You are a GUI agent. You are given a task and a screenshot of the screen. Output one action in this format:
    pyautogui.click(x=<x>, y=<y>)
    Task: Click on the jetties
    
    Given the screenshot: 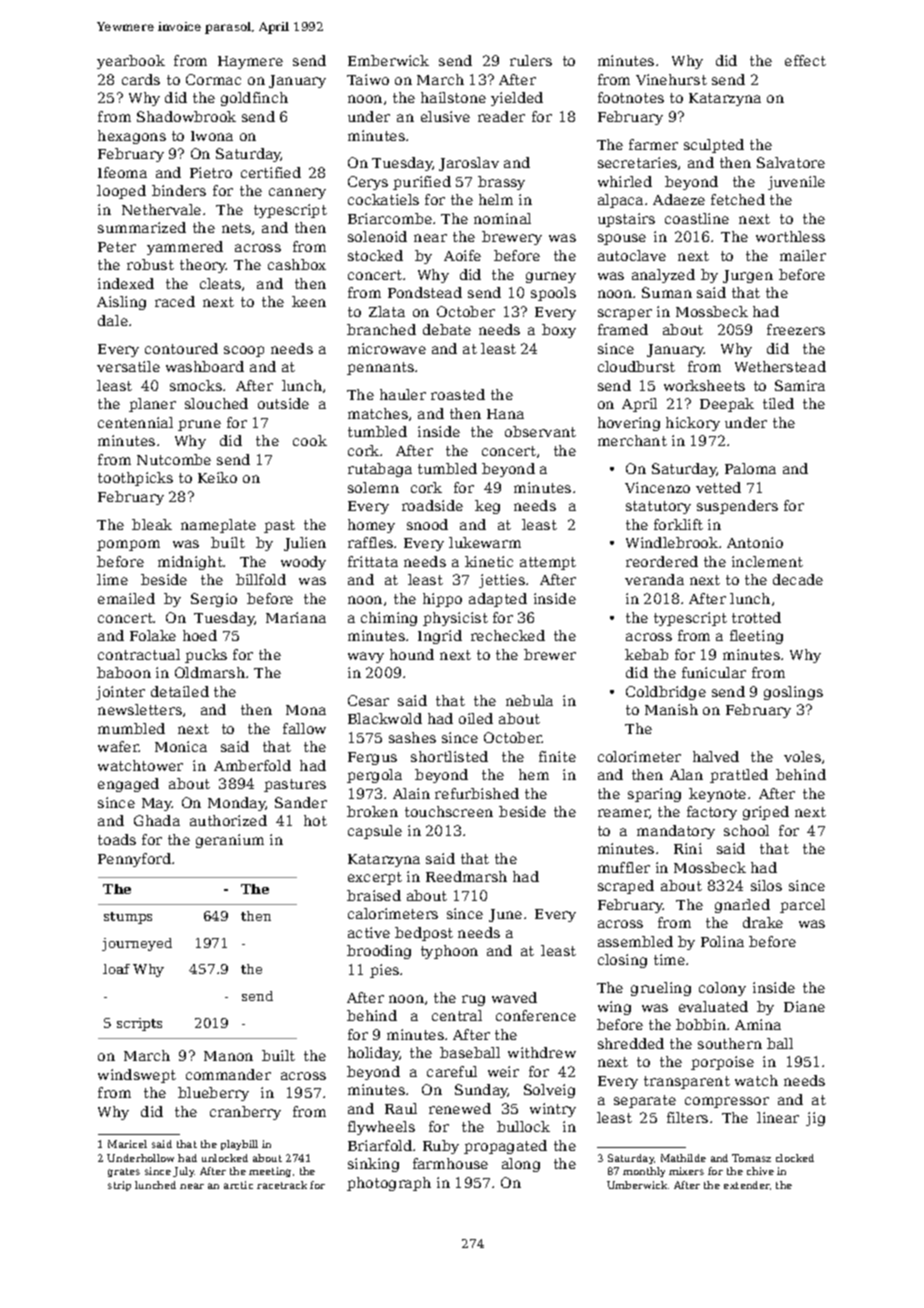 What is the action you would take?
    pyautogui.click(x=502, y=581)
